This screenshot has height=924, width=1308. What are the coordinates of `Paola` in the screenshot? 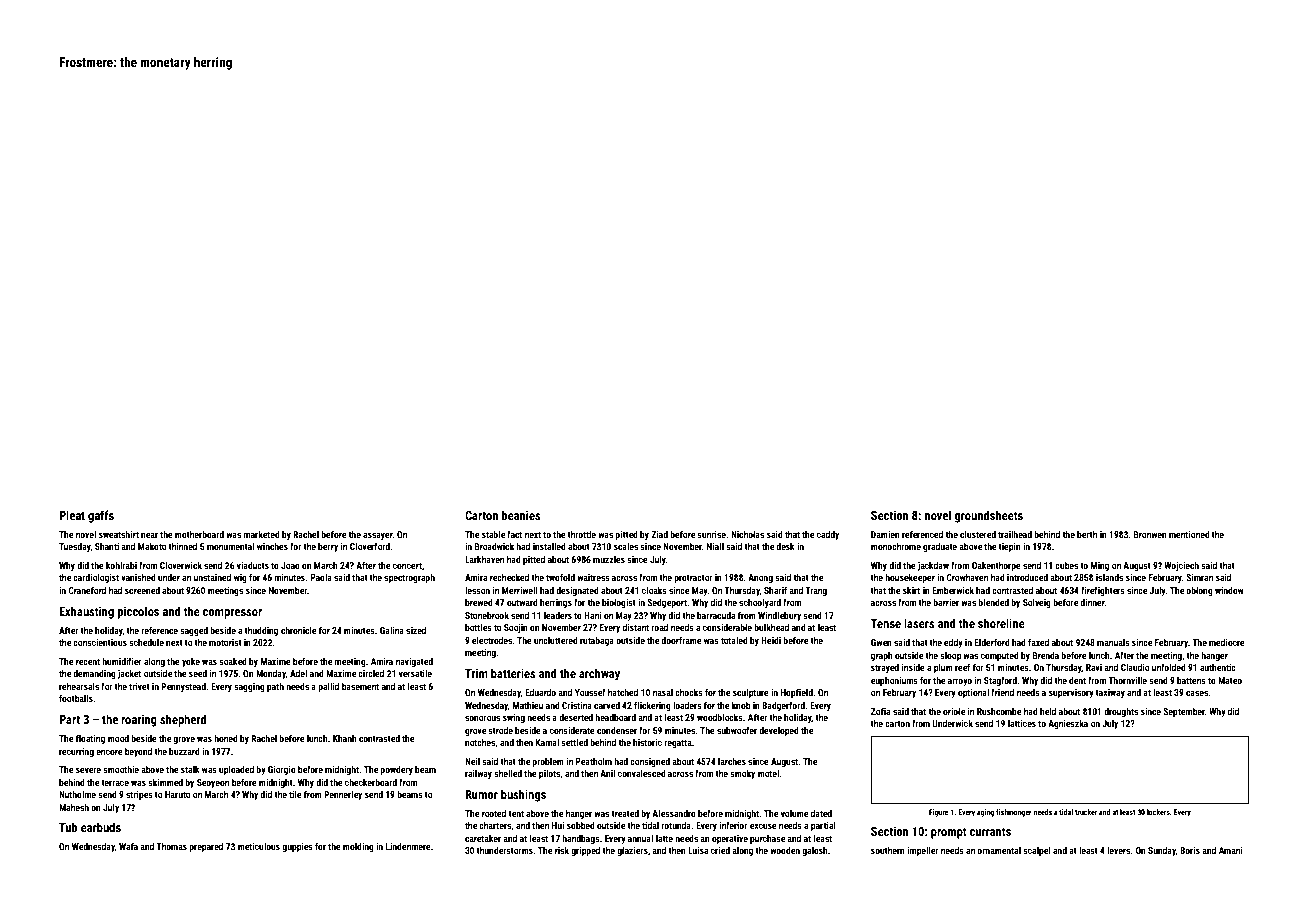 It's located at (321, 577).
